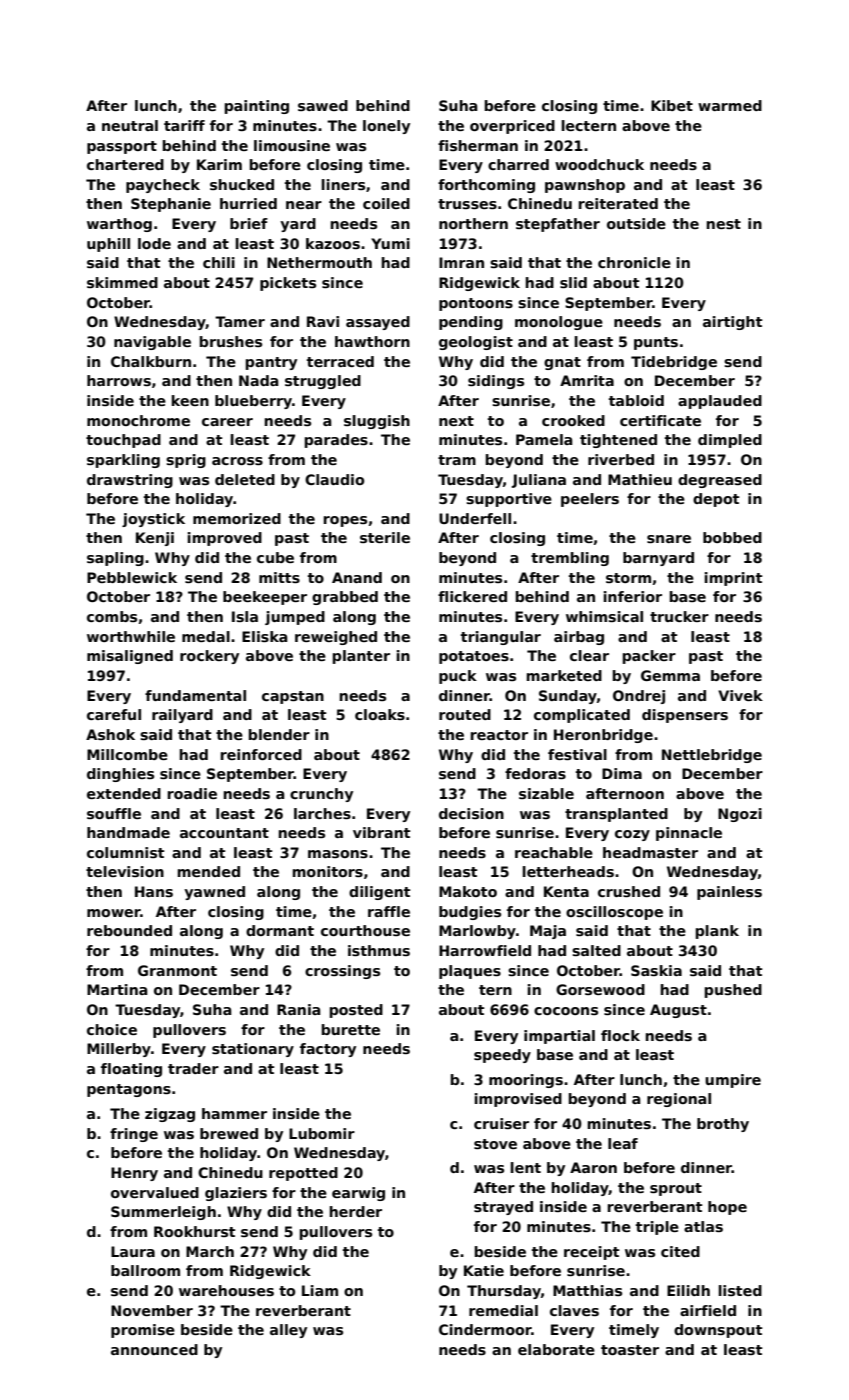 Image resolution: width=849 pixels, height=1400 pixels. What do you see at coordinates (122, 147) in the screenshot?
I see `passport` at bounding box center [122, 147].
